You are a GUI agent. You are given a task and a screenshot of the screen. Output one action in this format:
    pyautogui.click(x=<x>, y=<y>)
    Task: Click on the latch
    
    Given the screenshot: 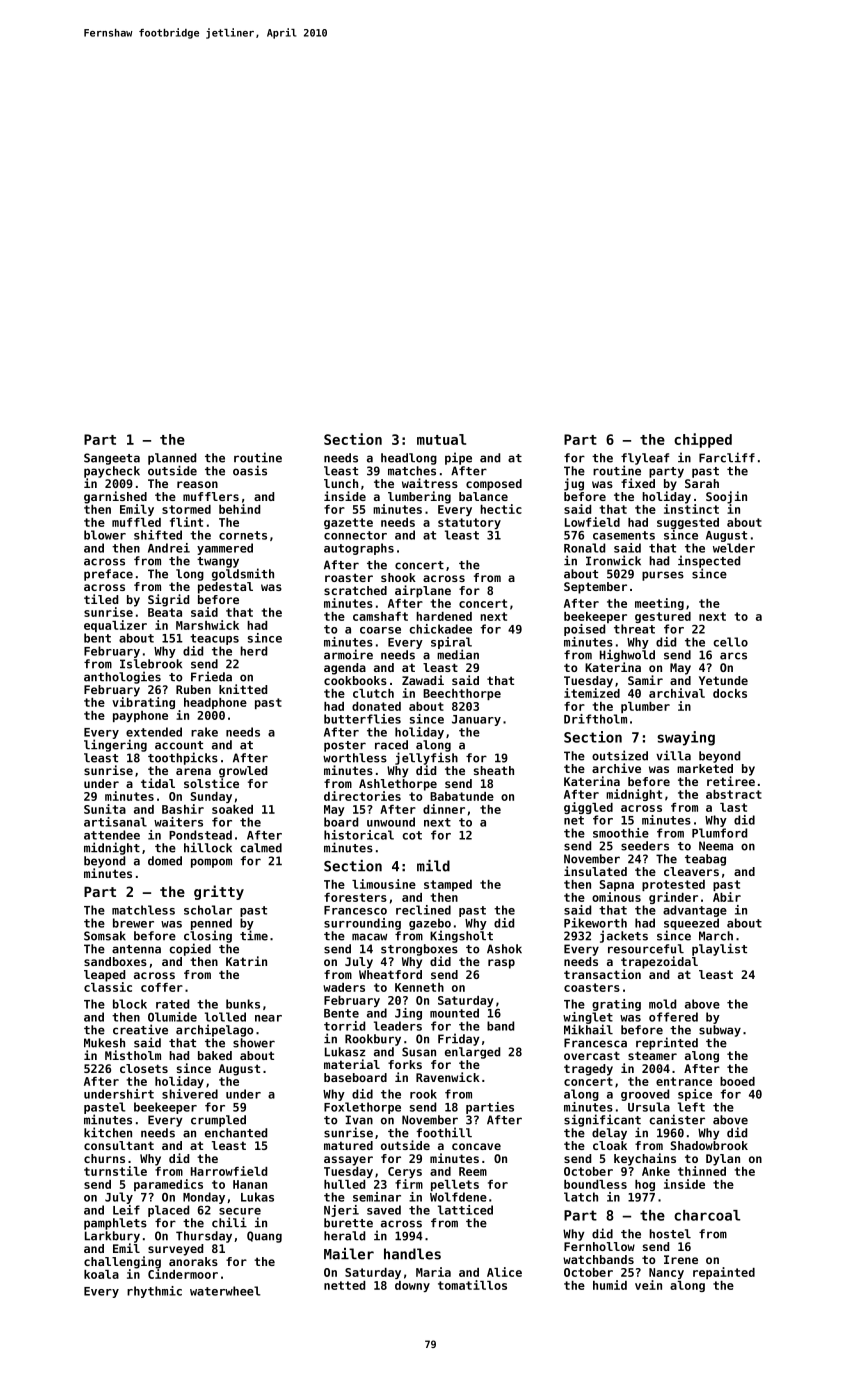 What is the action you would take?
    pyautogui.click(x=581, y=1197)
